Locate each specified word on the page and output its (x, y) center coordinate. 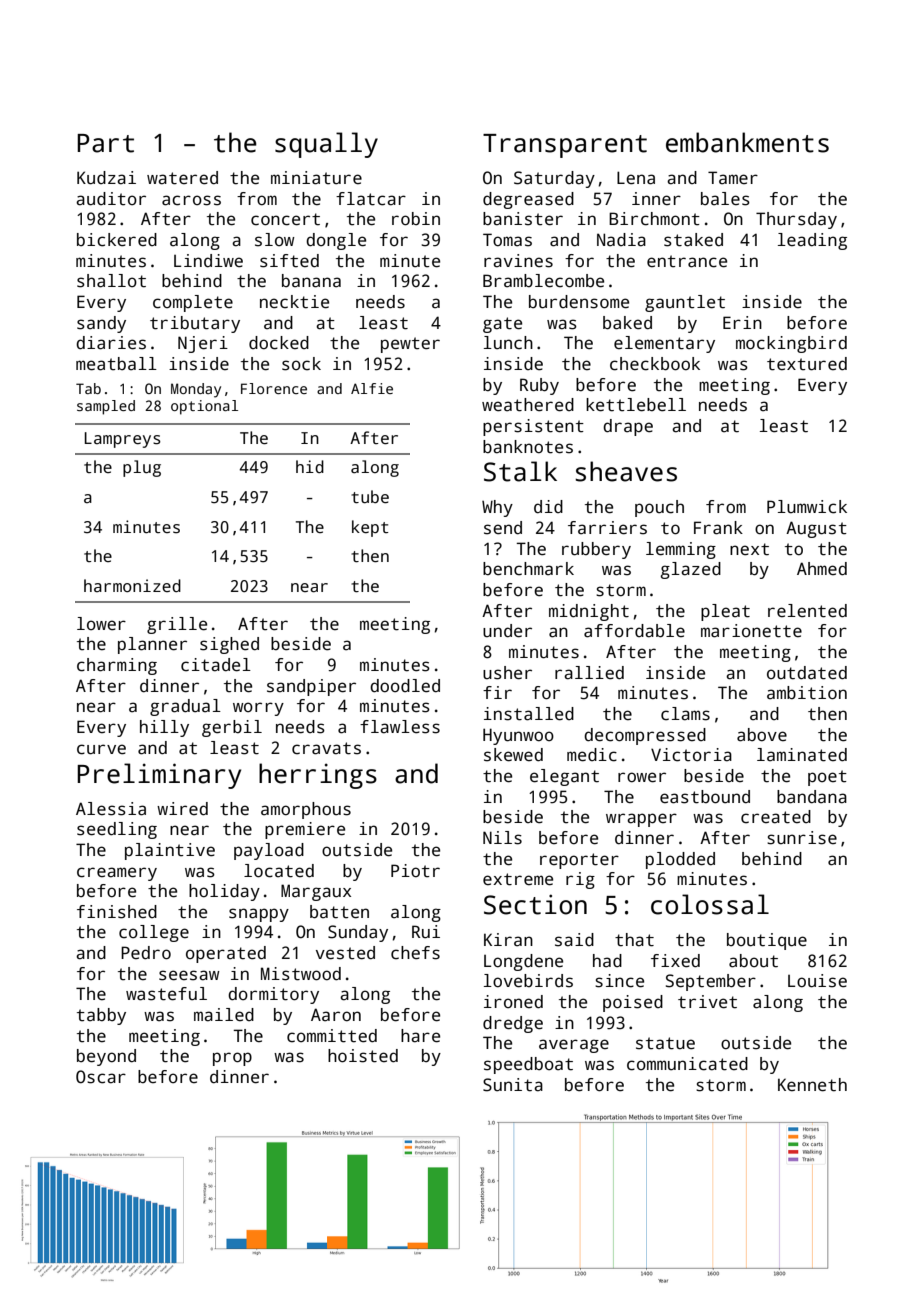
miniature (316, 178)
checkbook (655, 364)
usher (507, 673)
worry (258, 709)
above (762, 735)
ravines (518, 261)
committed (332, 1036)
